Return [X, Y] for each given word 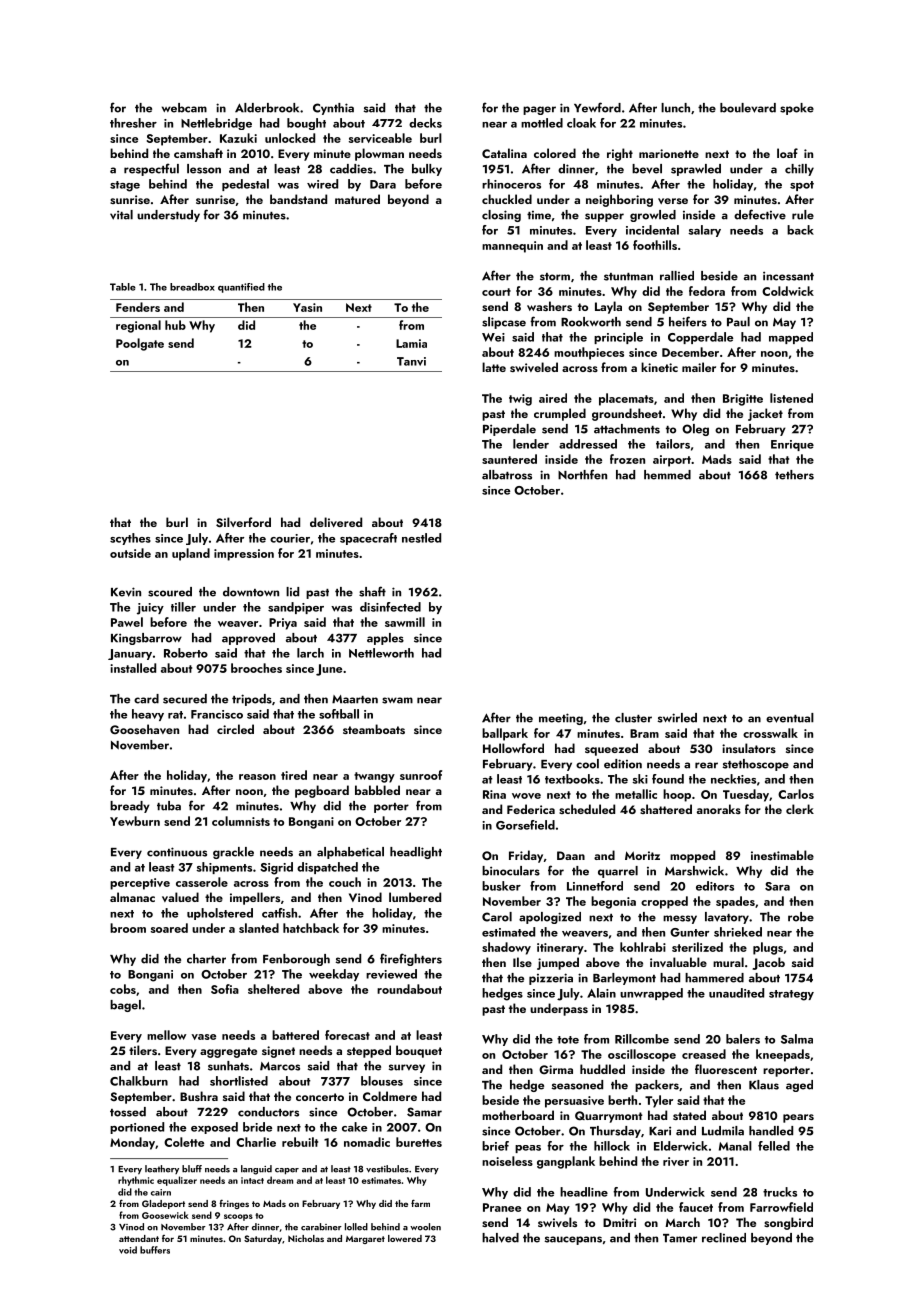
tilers [143, 1050]
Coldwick [788, 291]
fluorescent [726, 1069]
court [496, 292]
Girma [556, 1070]
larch [310, 653]
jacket [765, 414]
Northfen [582, 474]
